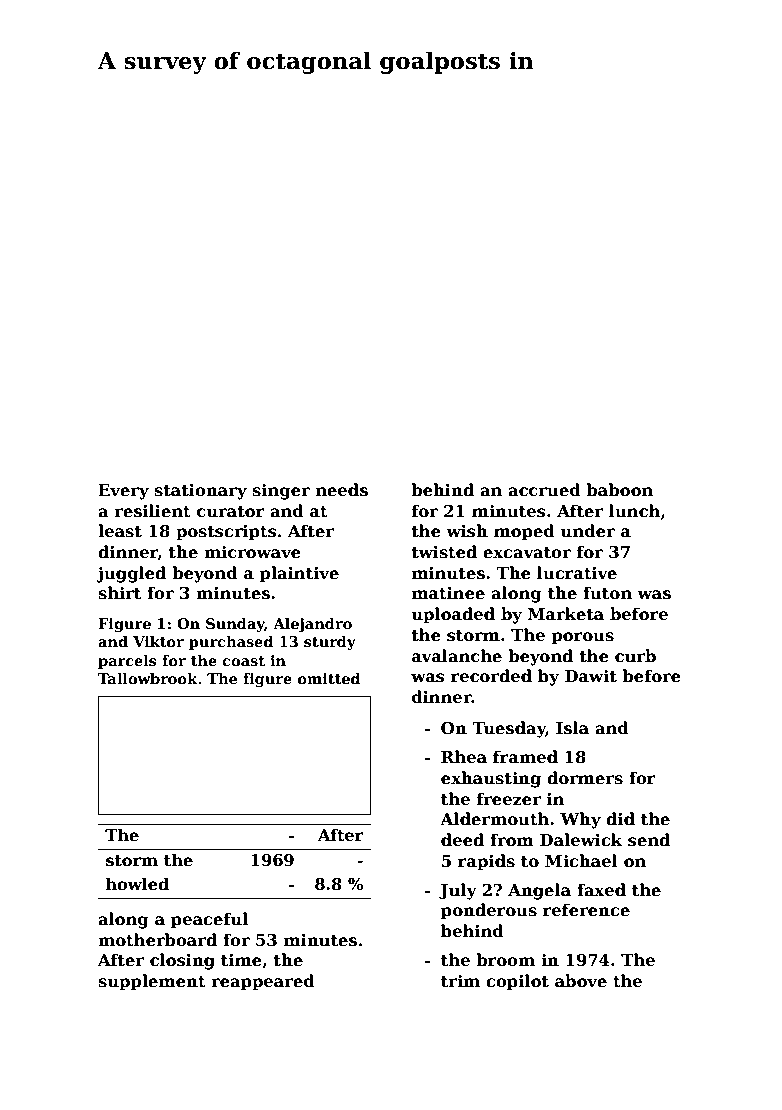 Image resolution: width=782 pixels, height=1110 pixels. Describe the element at coordinates (582, 638) in the screenshot. I see `porous` at that location.
